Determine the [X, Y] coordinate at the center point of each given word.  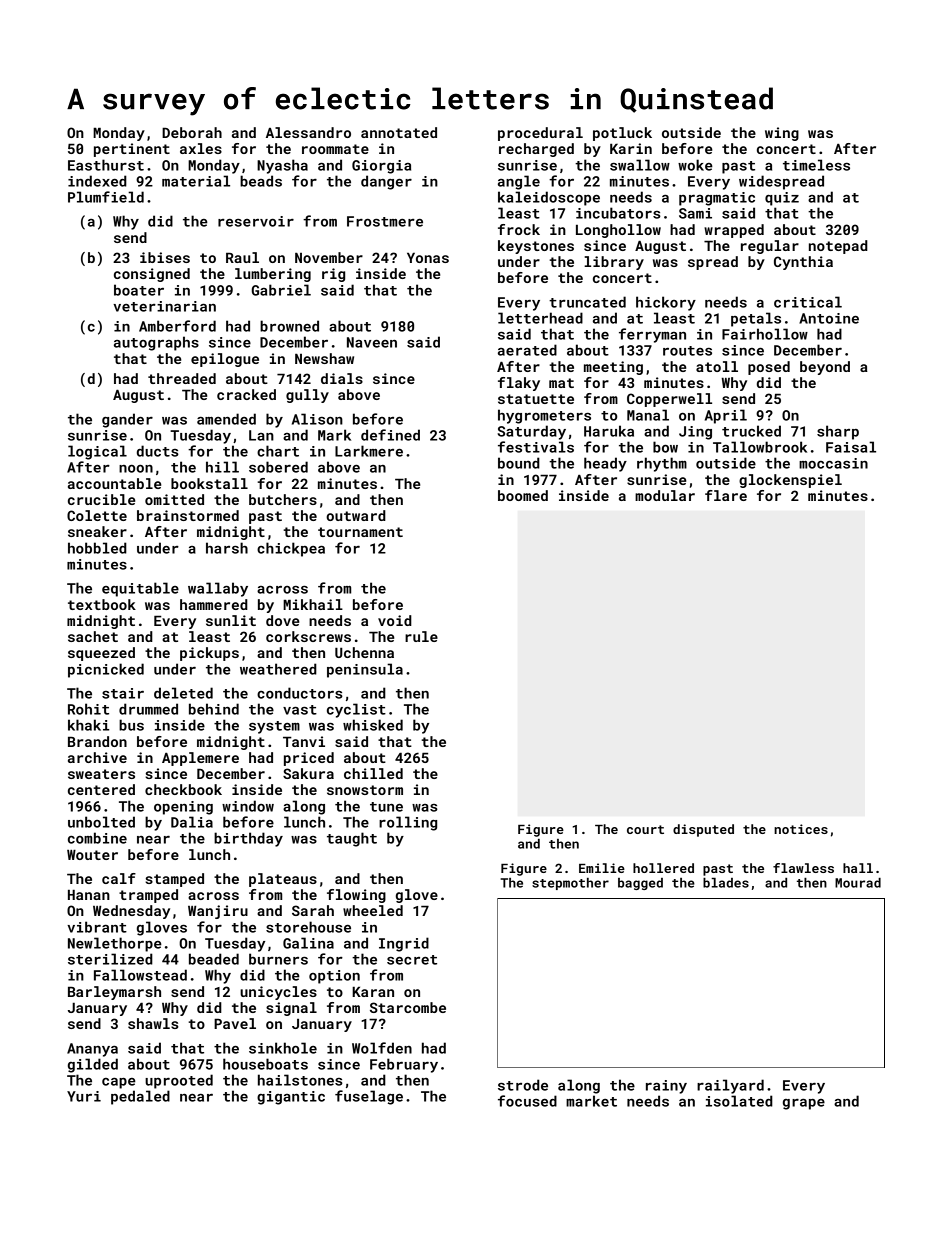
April [726, 416]
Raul [242, 257]
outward [356, 515]
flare [726, 495]
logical [97, 452]
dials [342, 378]
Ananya [92, 1050]
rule [421, 636]
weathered [278, 669]
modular [665, 495]
